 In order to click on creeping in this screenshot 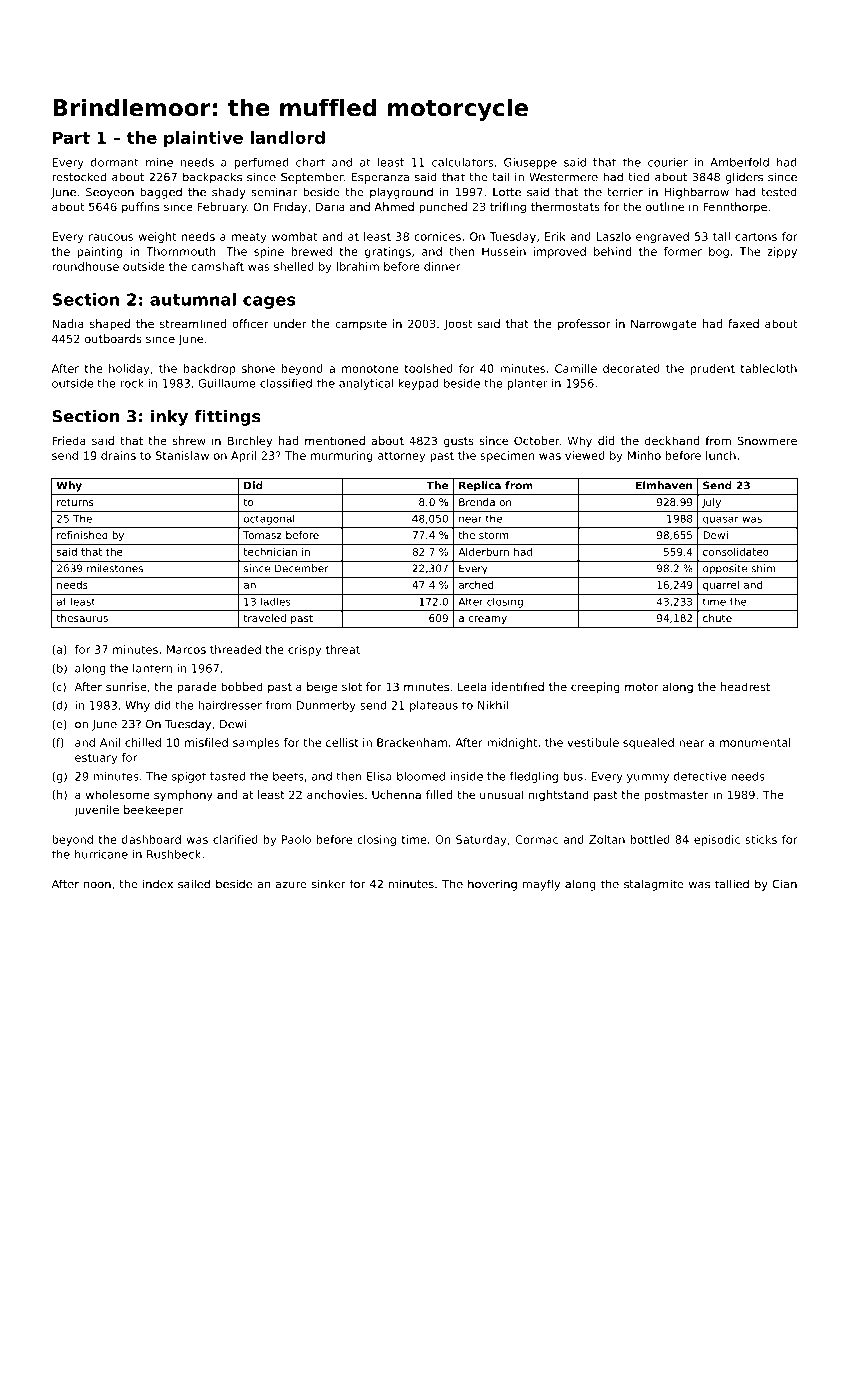, I will do `click(595, 688)`.
